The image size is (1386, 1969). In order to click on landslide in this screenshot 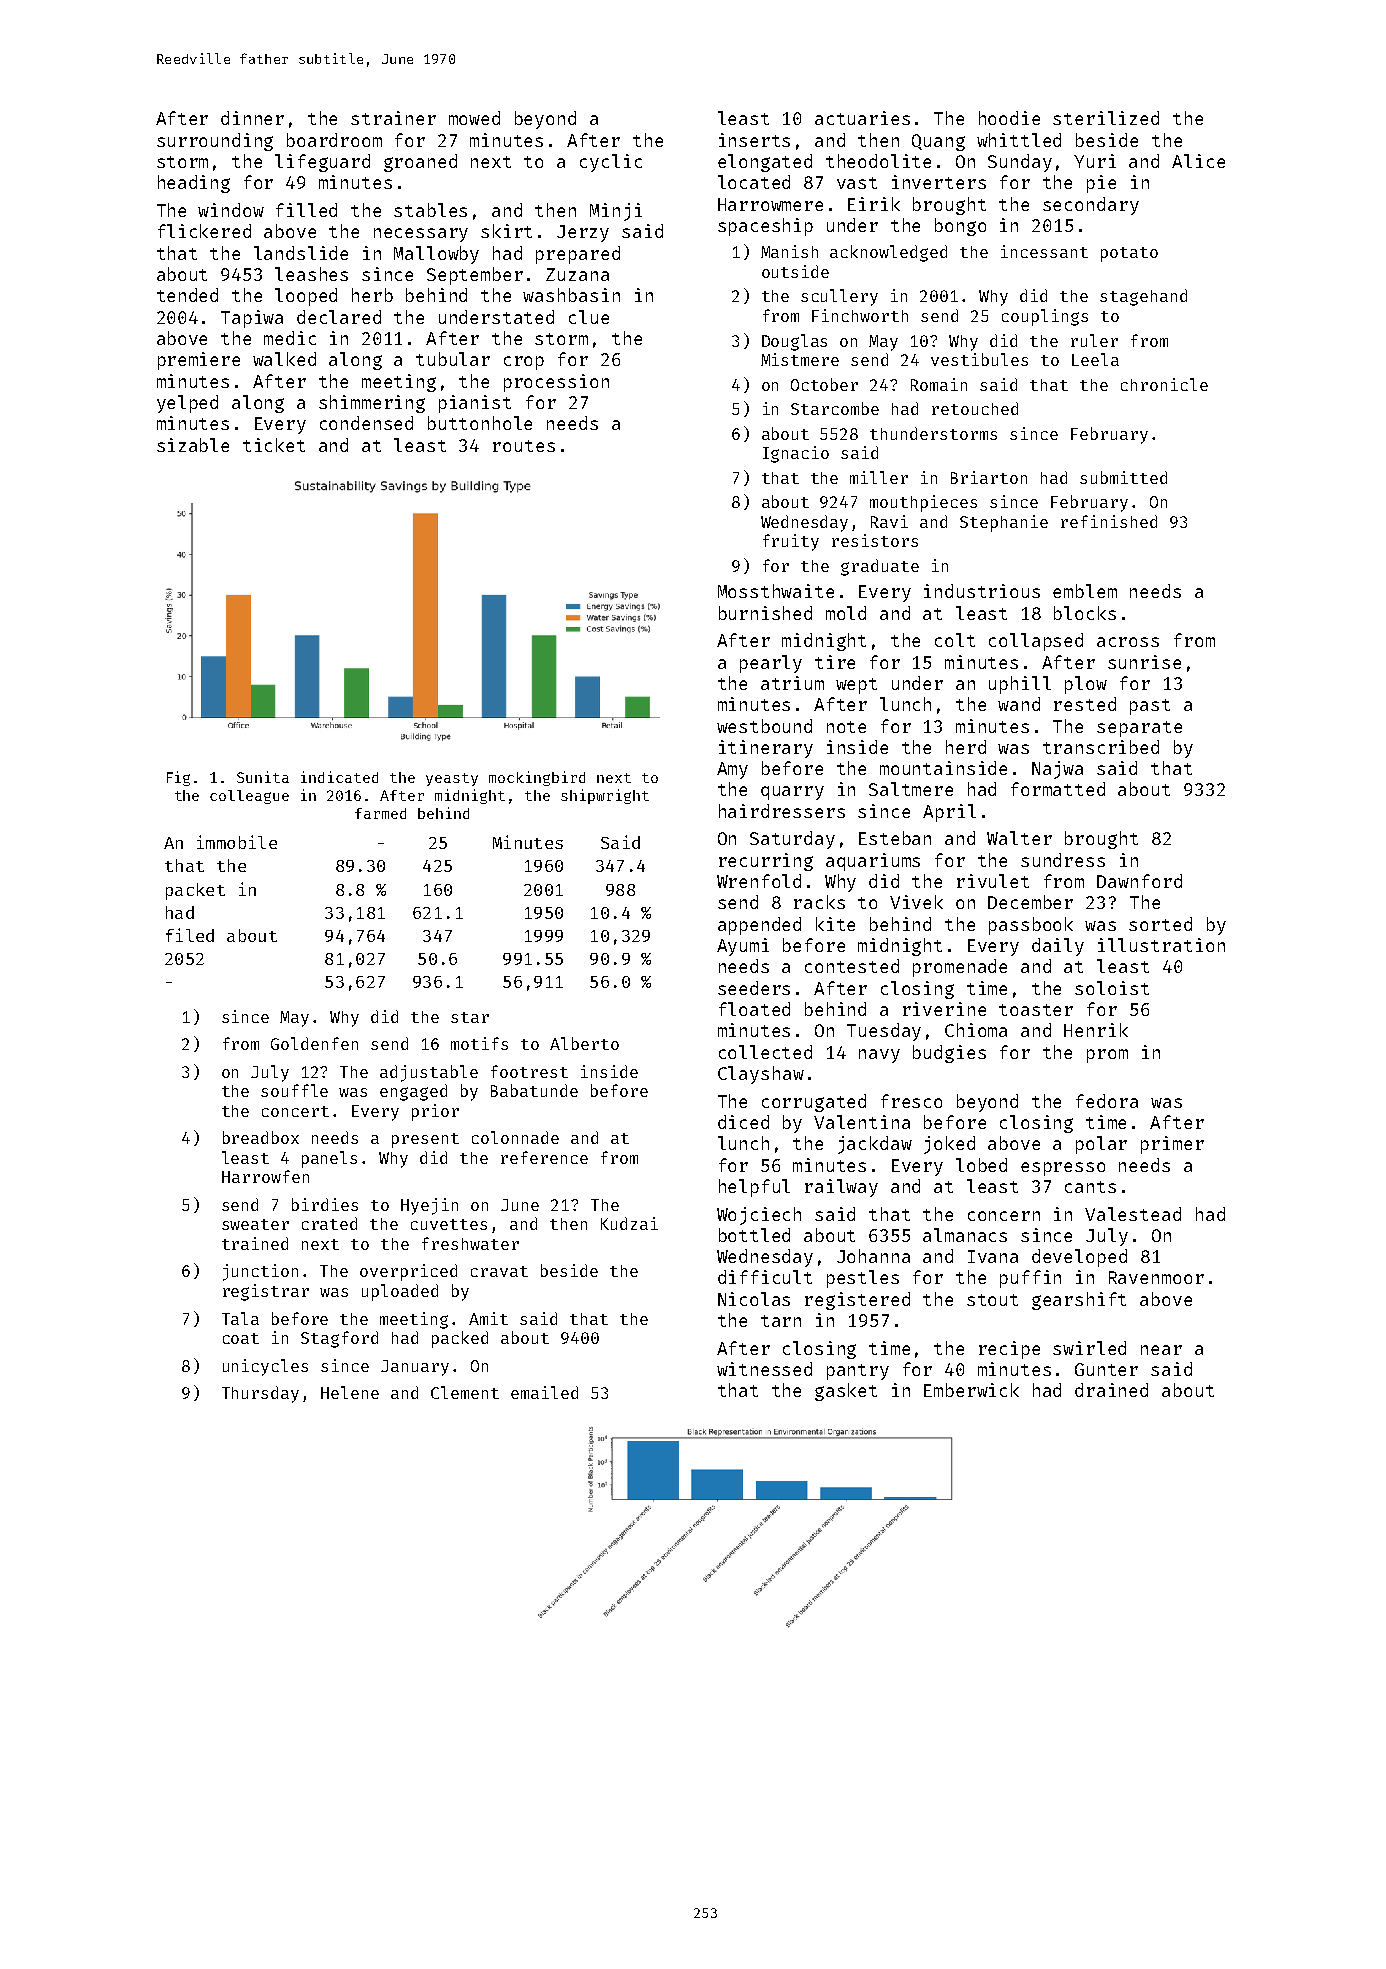, I will do `click(301, 253)`.
